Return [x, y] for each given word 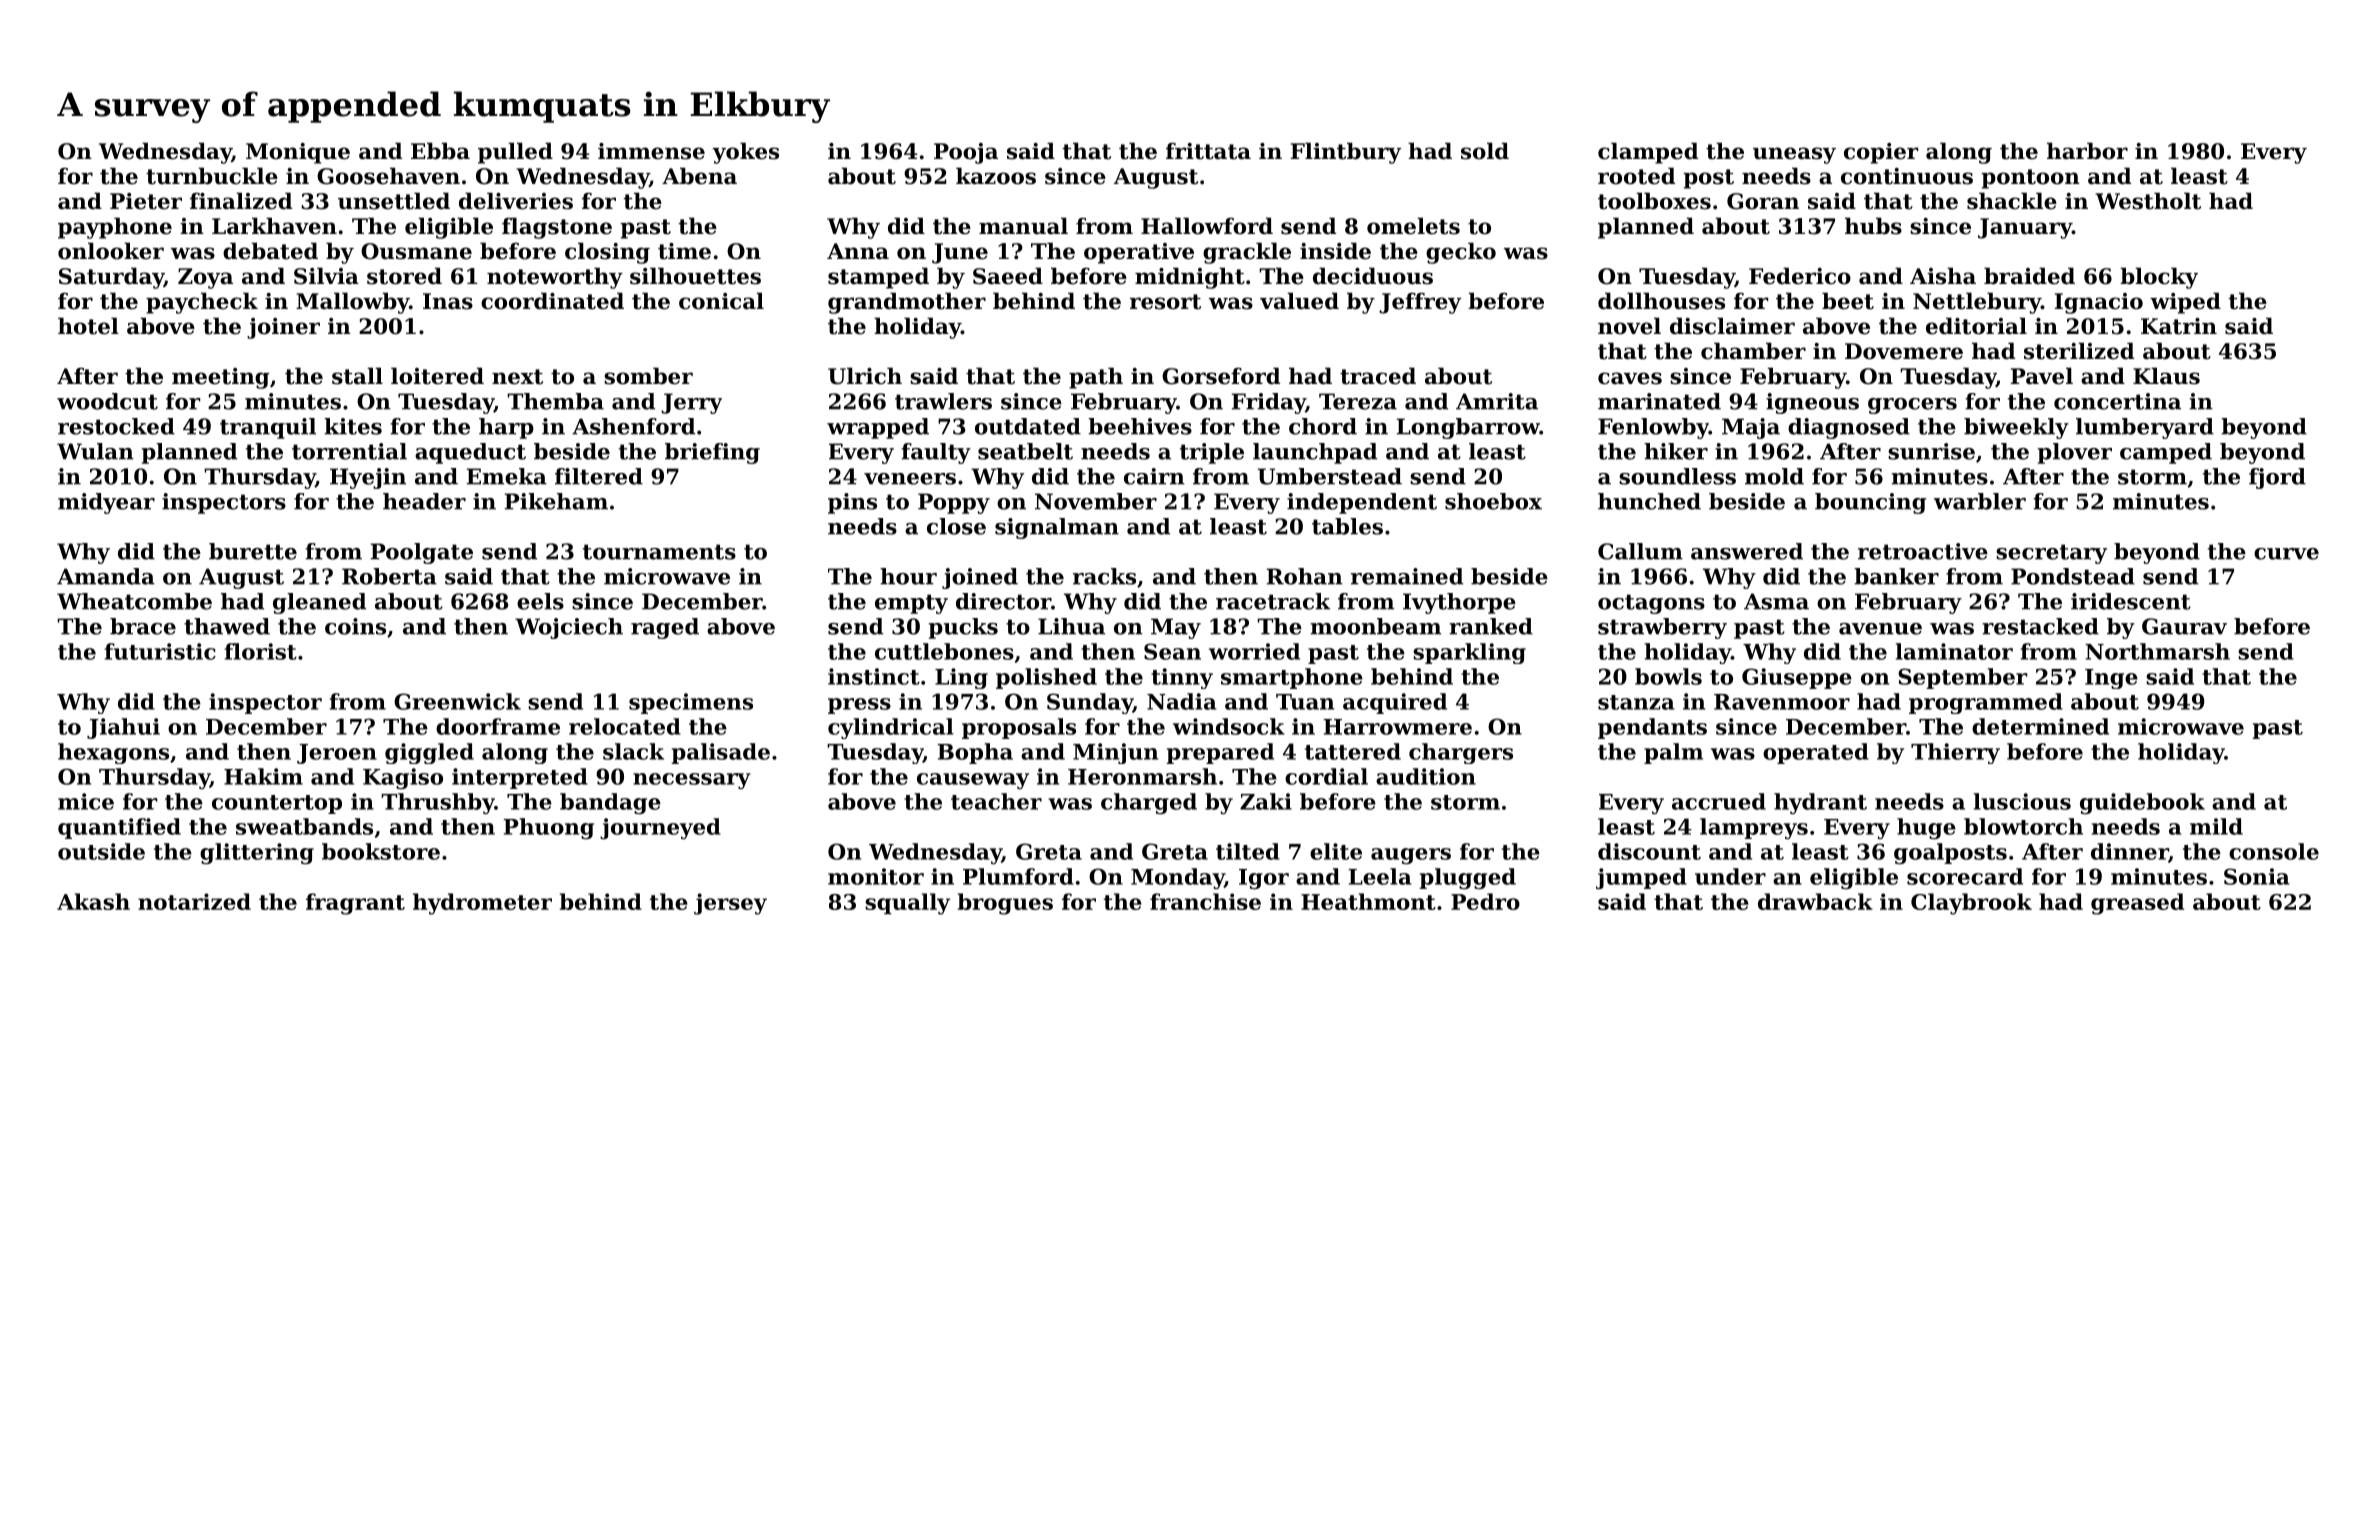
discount [1649, 851]
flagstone [557, 228]
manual [1023, 226]
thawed [227, 626]
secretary [2051, 554]
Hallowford [1207, 226]
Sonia [2257, 876]
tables [1347, 526]
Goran [1763, 201]
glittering [257, 853]
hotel [88, 326]
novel [1629, 326]
